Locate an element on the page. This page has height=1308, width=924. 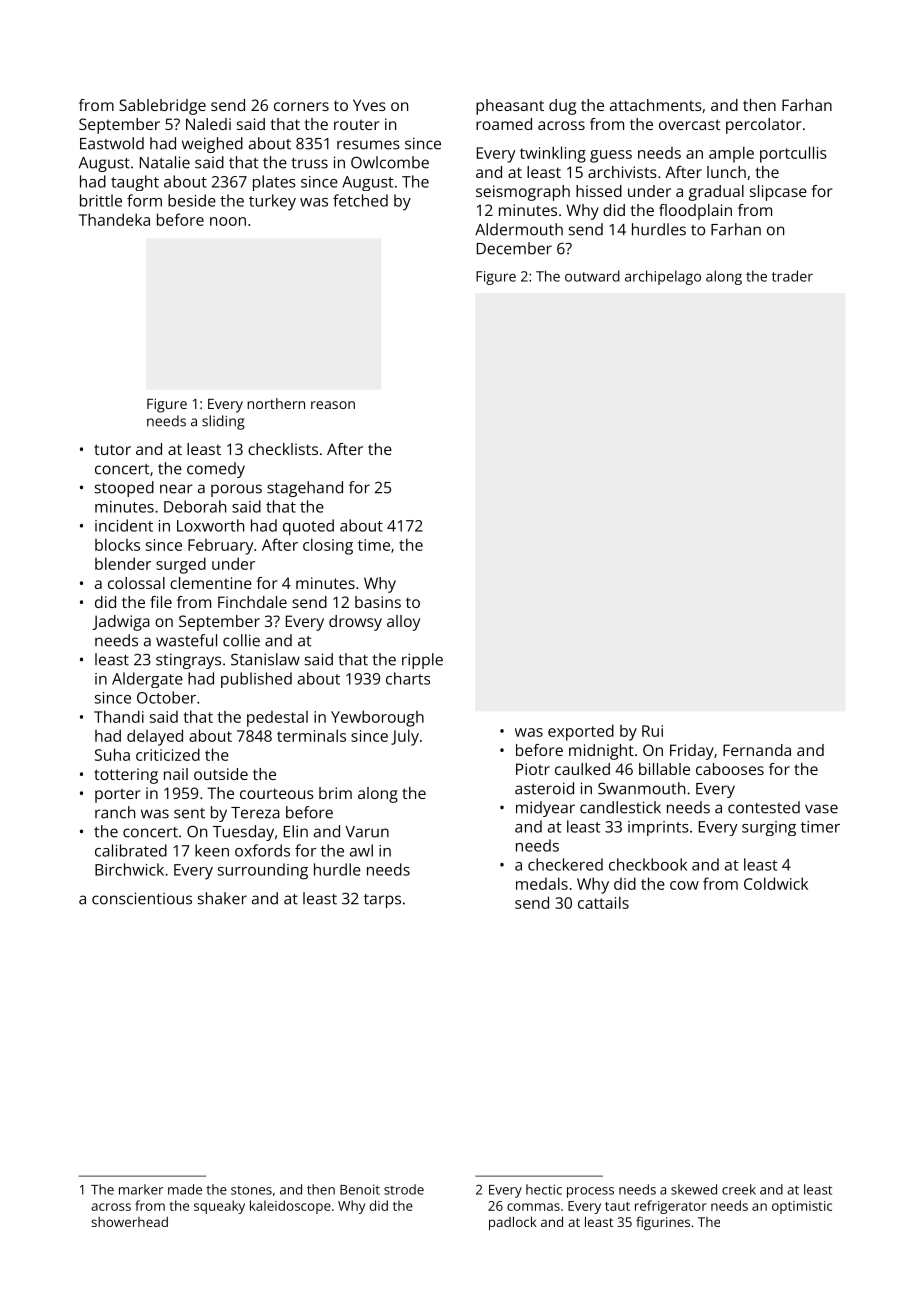
conscientious is located at coordinates (142, 898).
